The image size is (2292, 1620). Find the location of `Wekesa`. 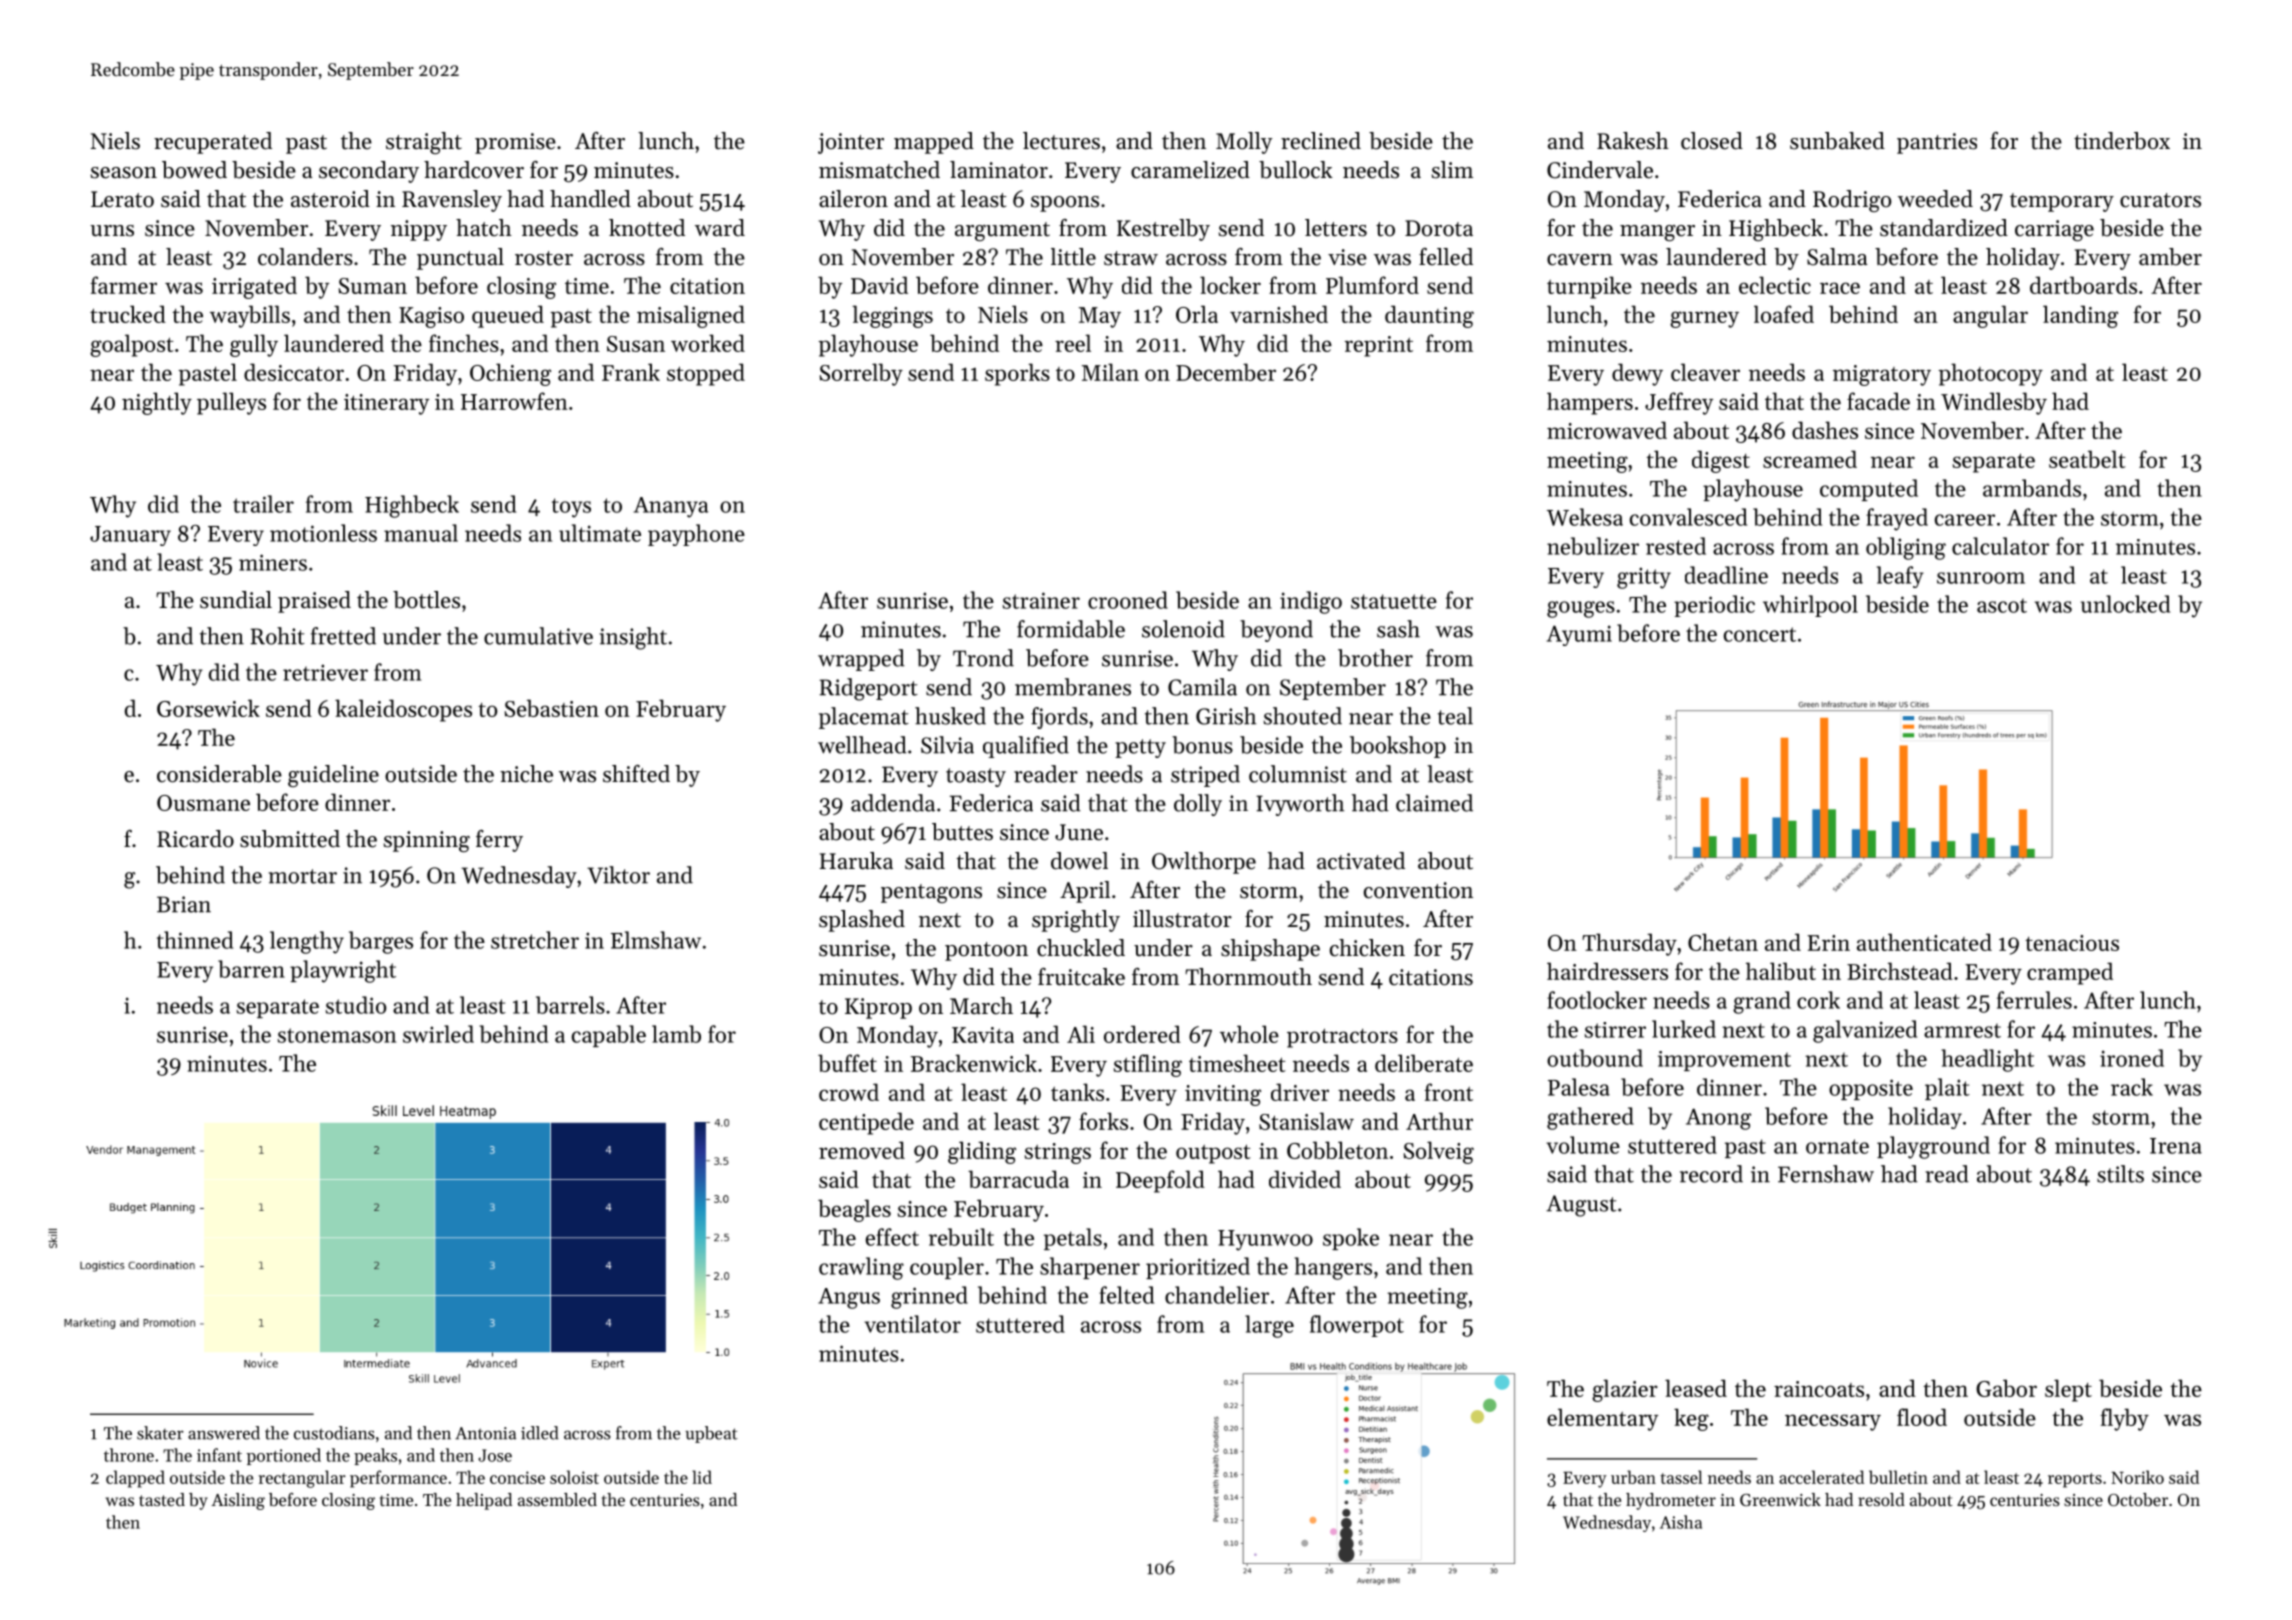

Wekesa is located at coordinates (1585, 517).
